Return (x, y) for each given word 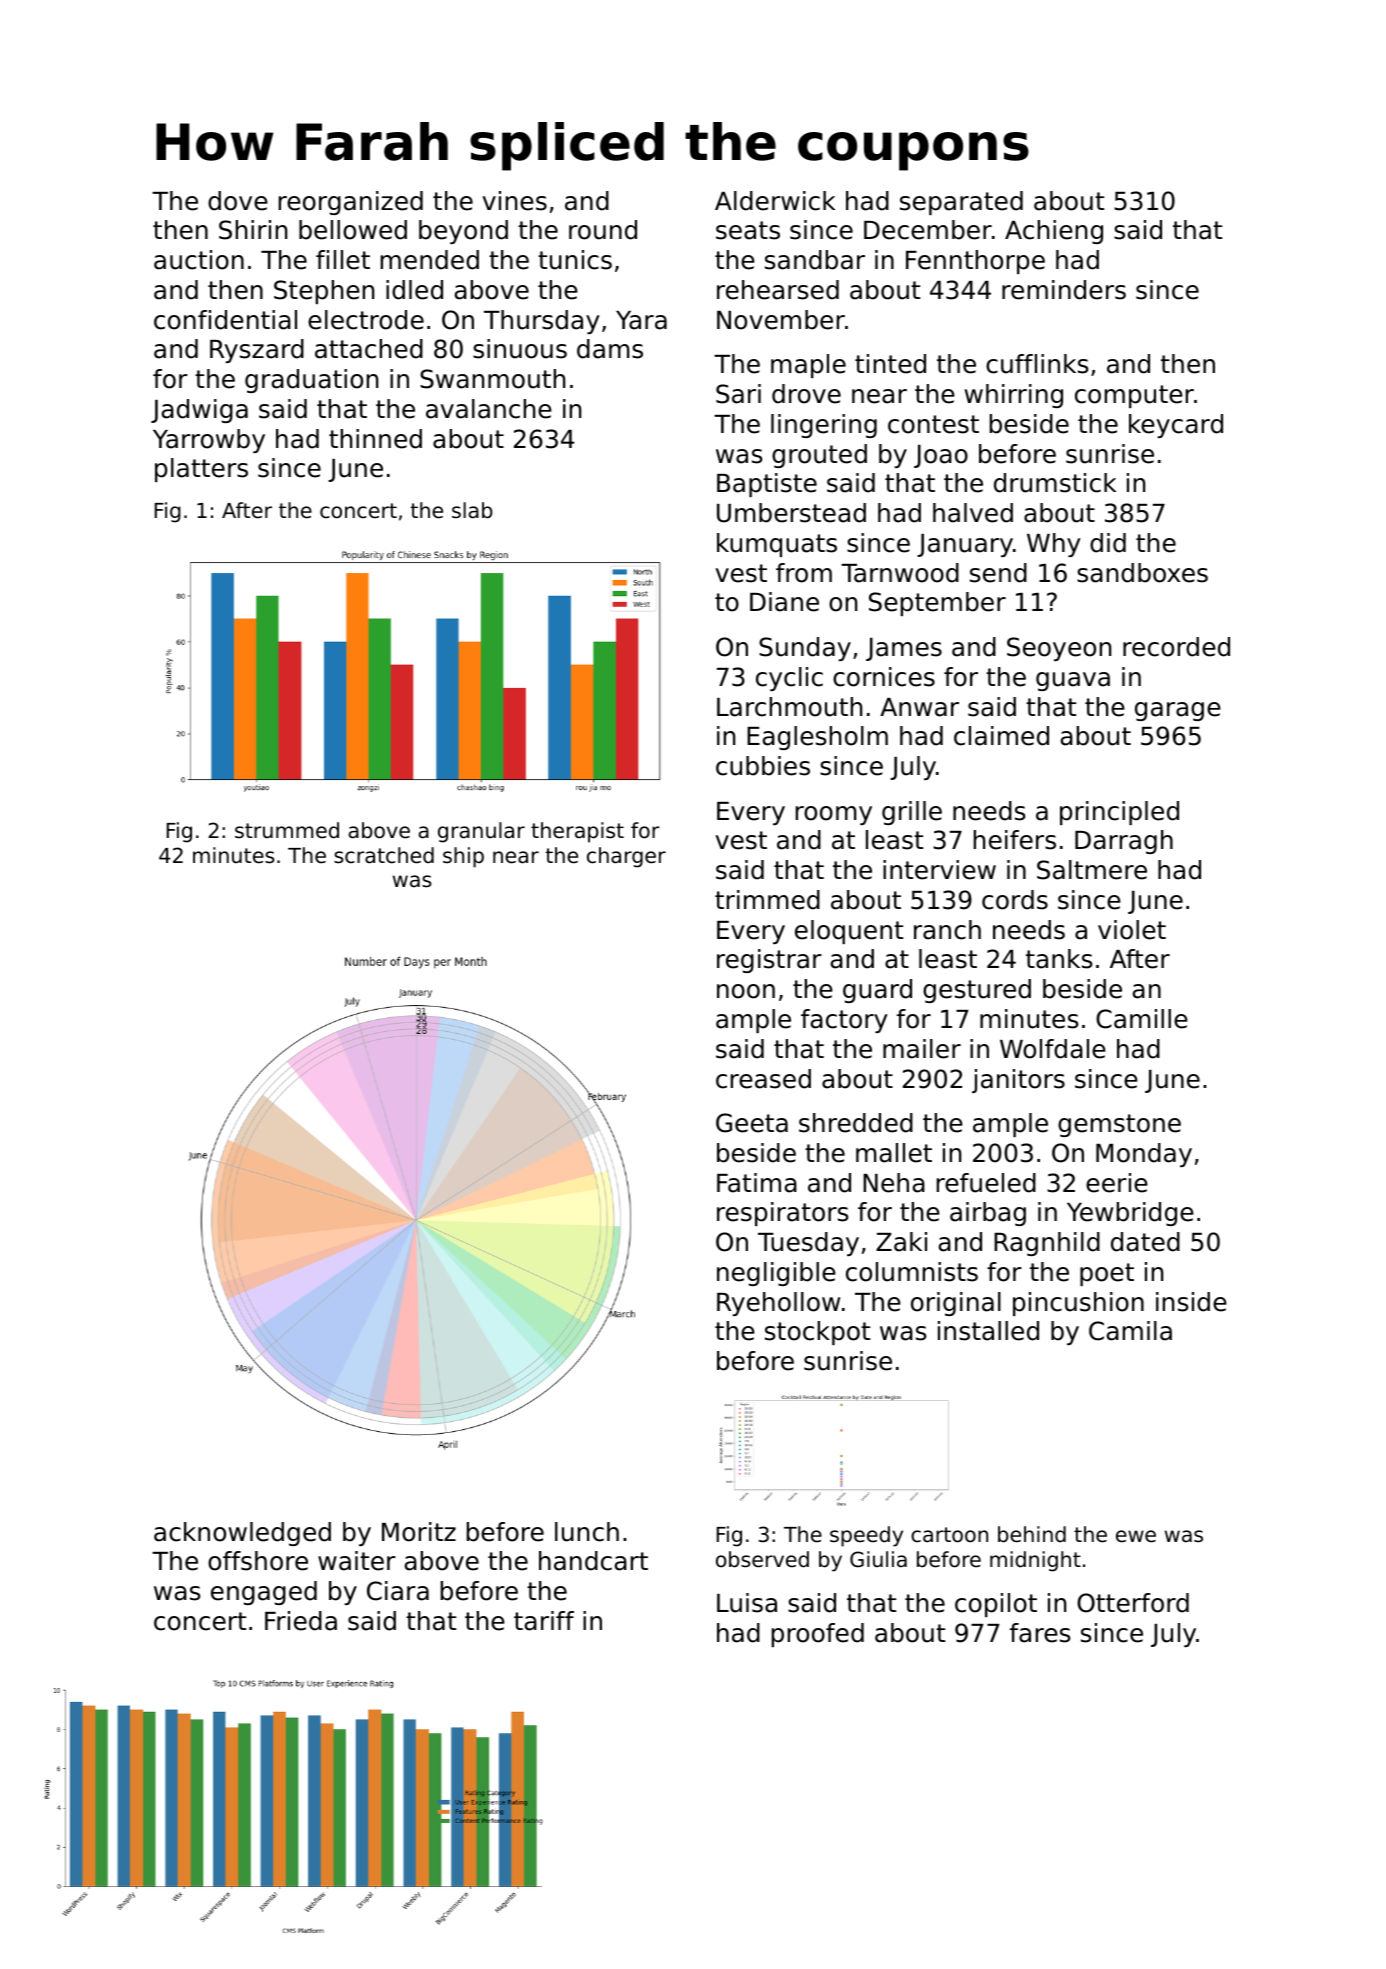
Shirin (253, 230)
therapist (577, 832)
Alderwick (775, 201)
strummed (287, 830)
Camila (1130, 1331)
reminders (1064, 290)
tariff (544, 1621)
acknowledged (242, 1534)
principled (1119, 813)
